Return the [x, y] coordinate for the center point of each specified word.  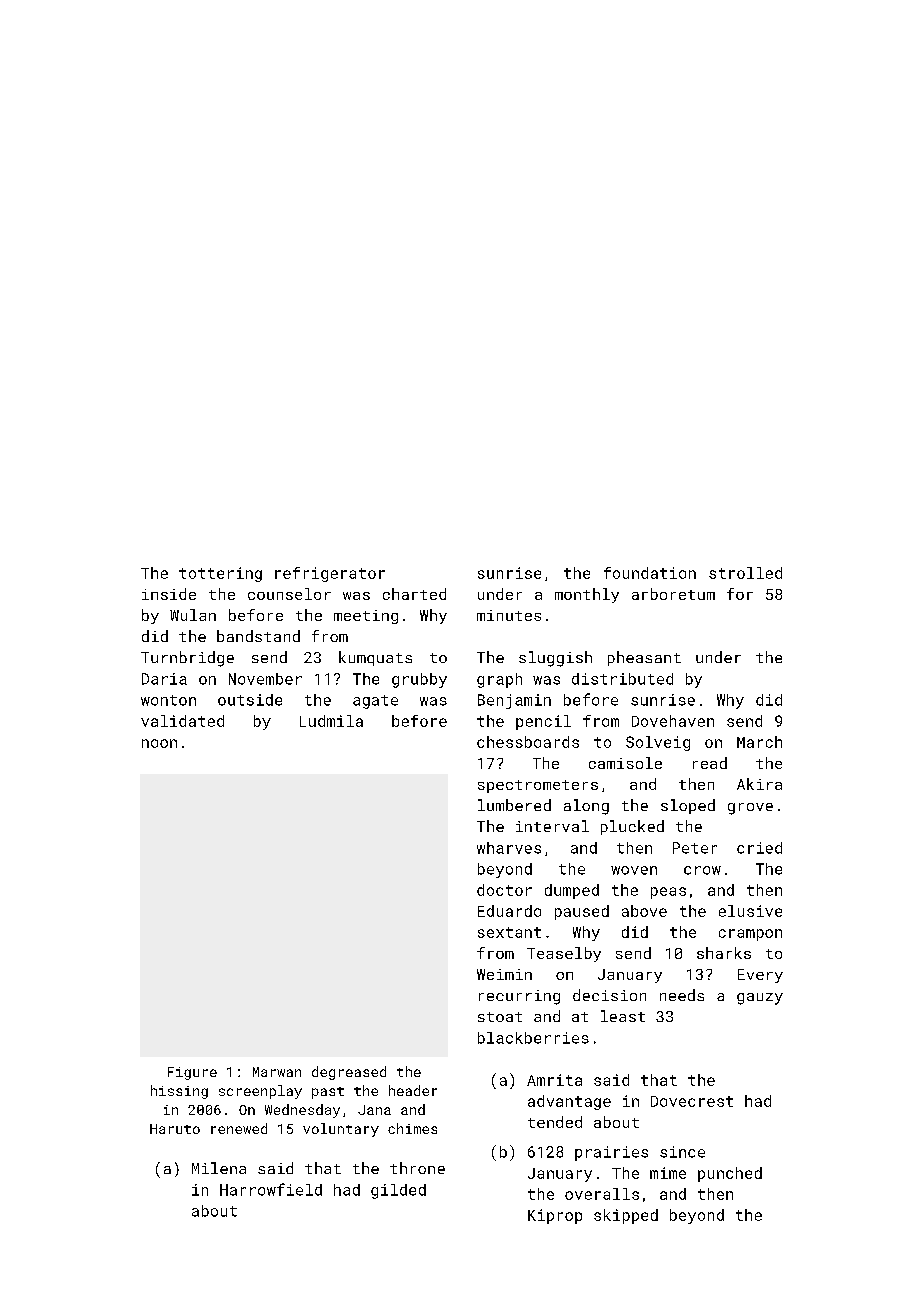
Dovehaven [673, 721]
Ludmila [331, 721]
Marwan [277, 1072]
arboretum [673, 594]
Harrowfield [271, 1189]
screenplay [260, 1092]
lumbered [514, 805]
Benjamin [514, 701]
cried [759, 848]
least [623, 1016]
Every [760, 976]
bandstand [258, 636]
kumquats [375, 658]
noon [159, 743]
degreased [349, 1073]
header [413, 1090]
